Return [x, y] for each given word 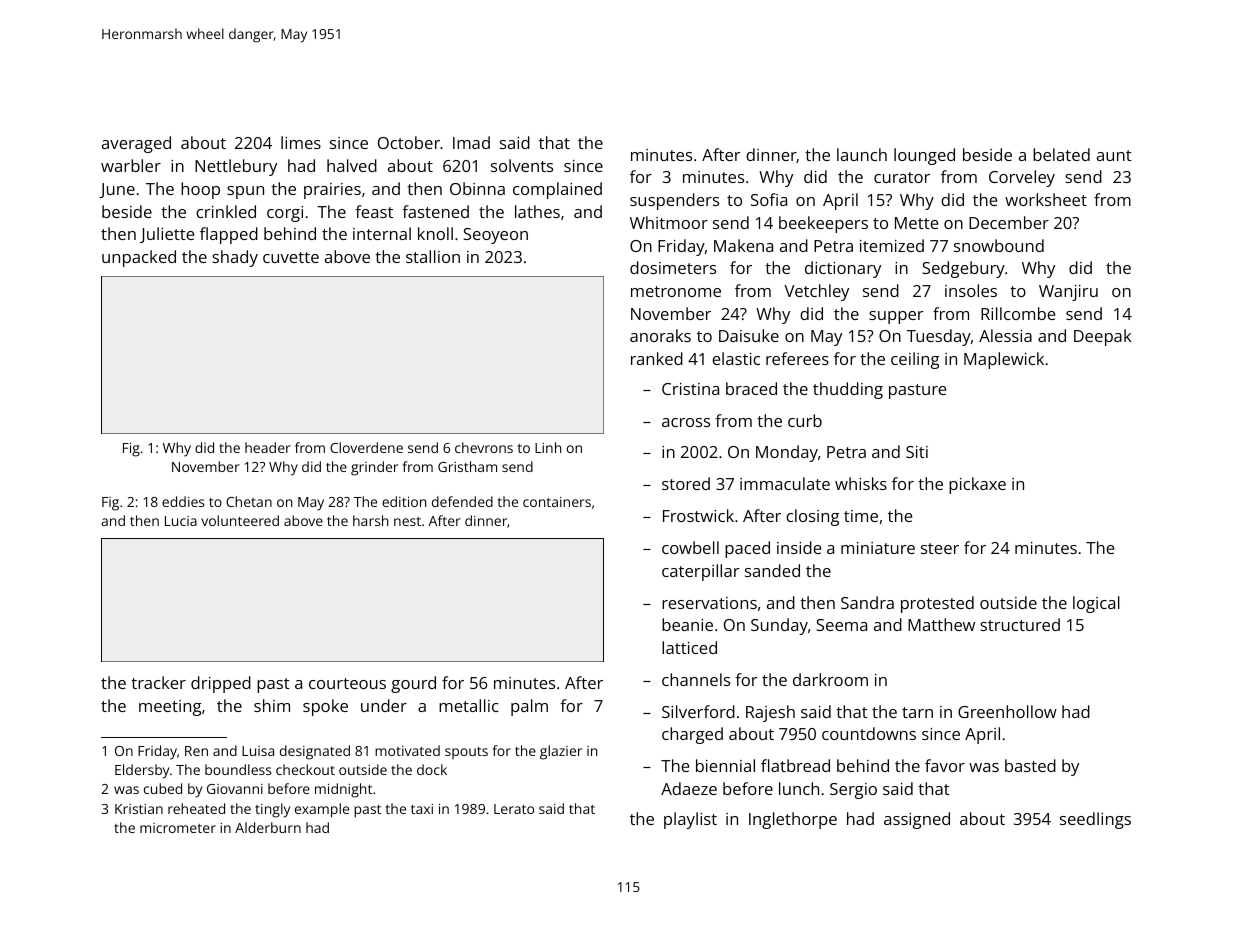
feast [374, 211]
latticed [689, 647]
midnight [343, 790]
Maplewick [1004, 360]
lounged [924, 156]
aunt [1114, 155]
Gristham [467, 466]
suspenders [674, 201]
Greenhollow [1007, 711]
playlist [690, 820]
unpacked [139, 258]
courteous [347, 683]
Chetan [249, 501]
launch [862, 154]
